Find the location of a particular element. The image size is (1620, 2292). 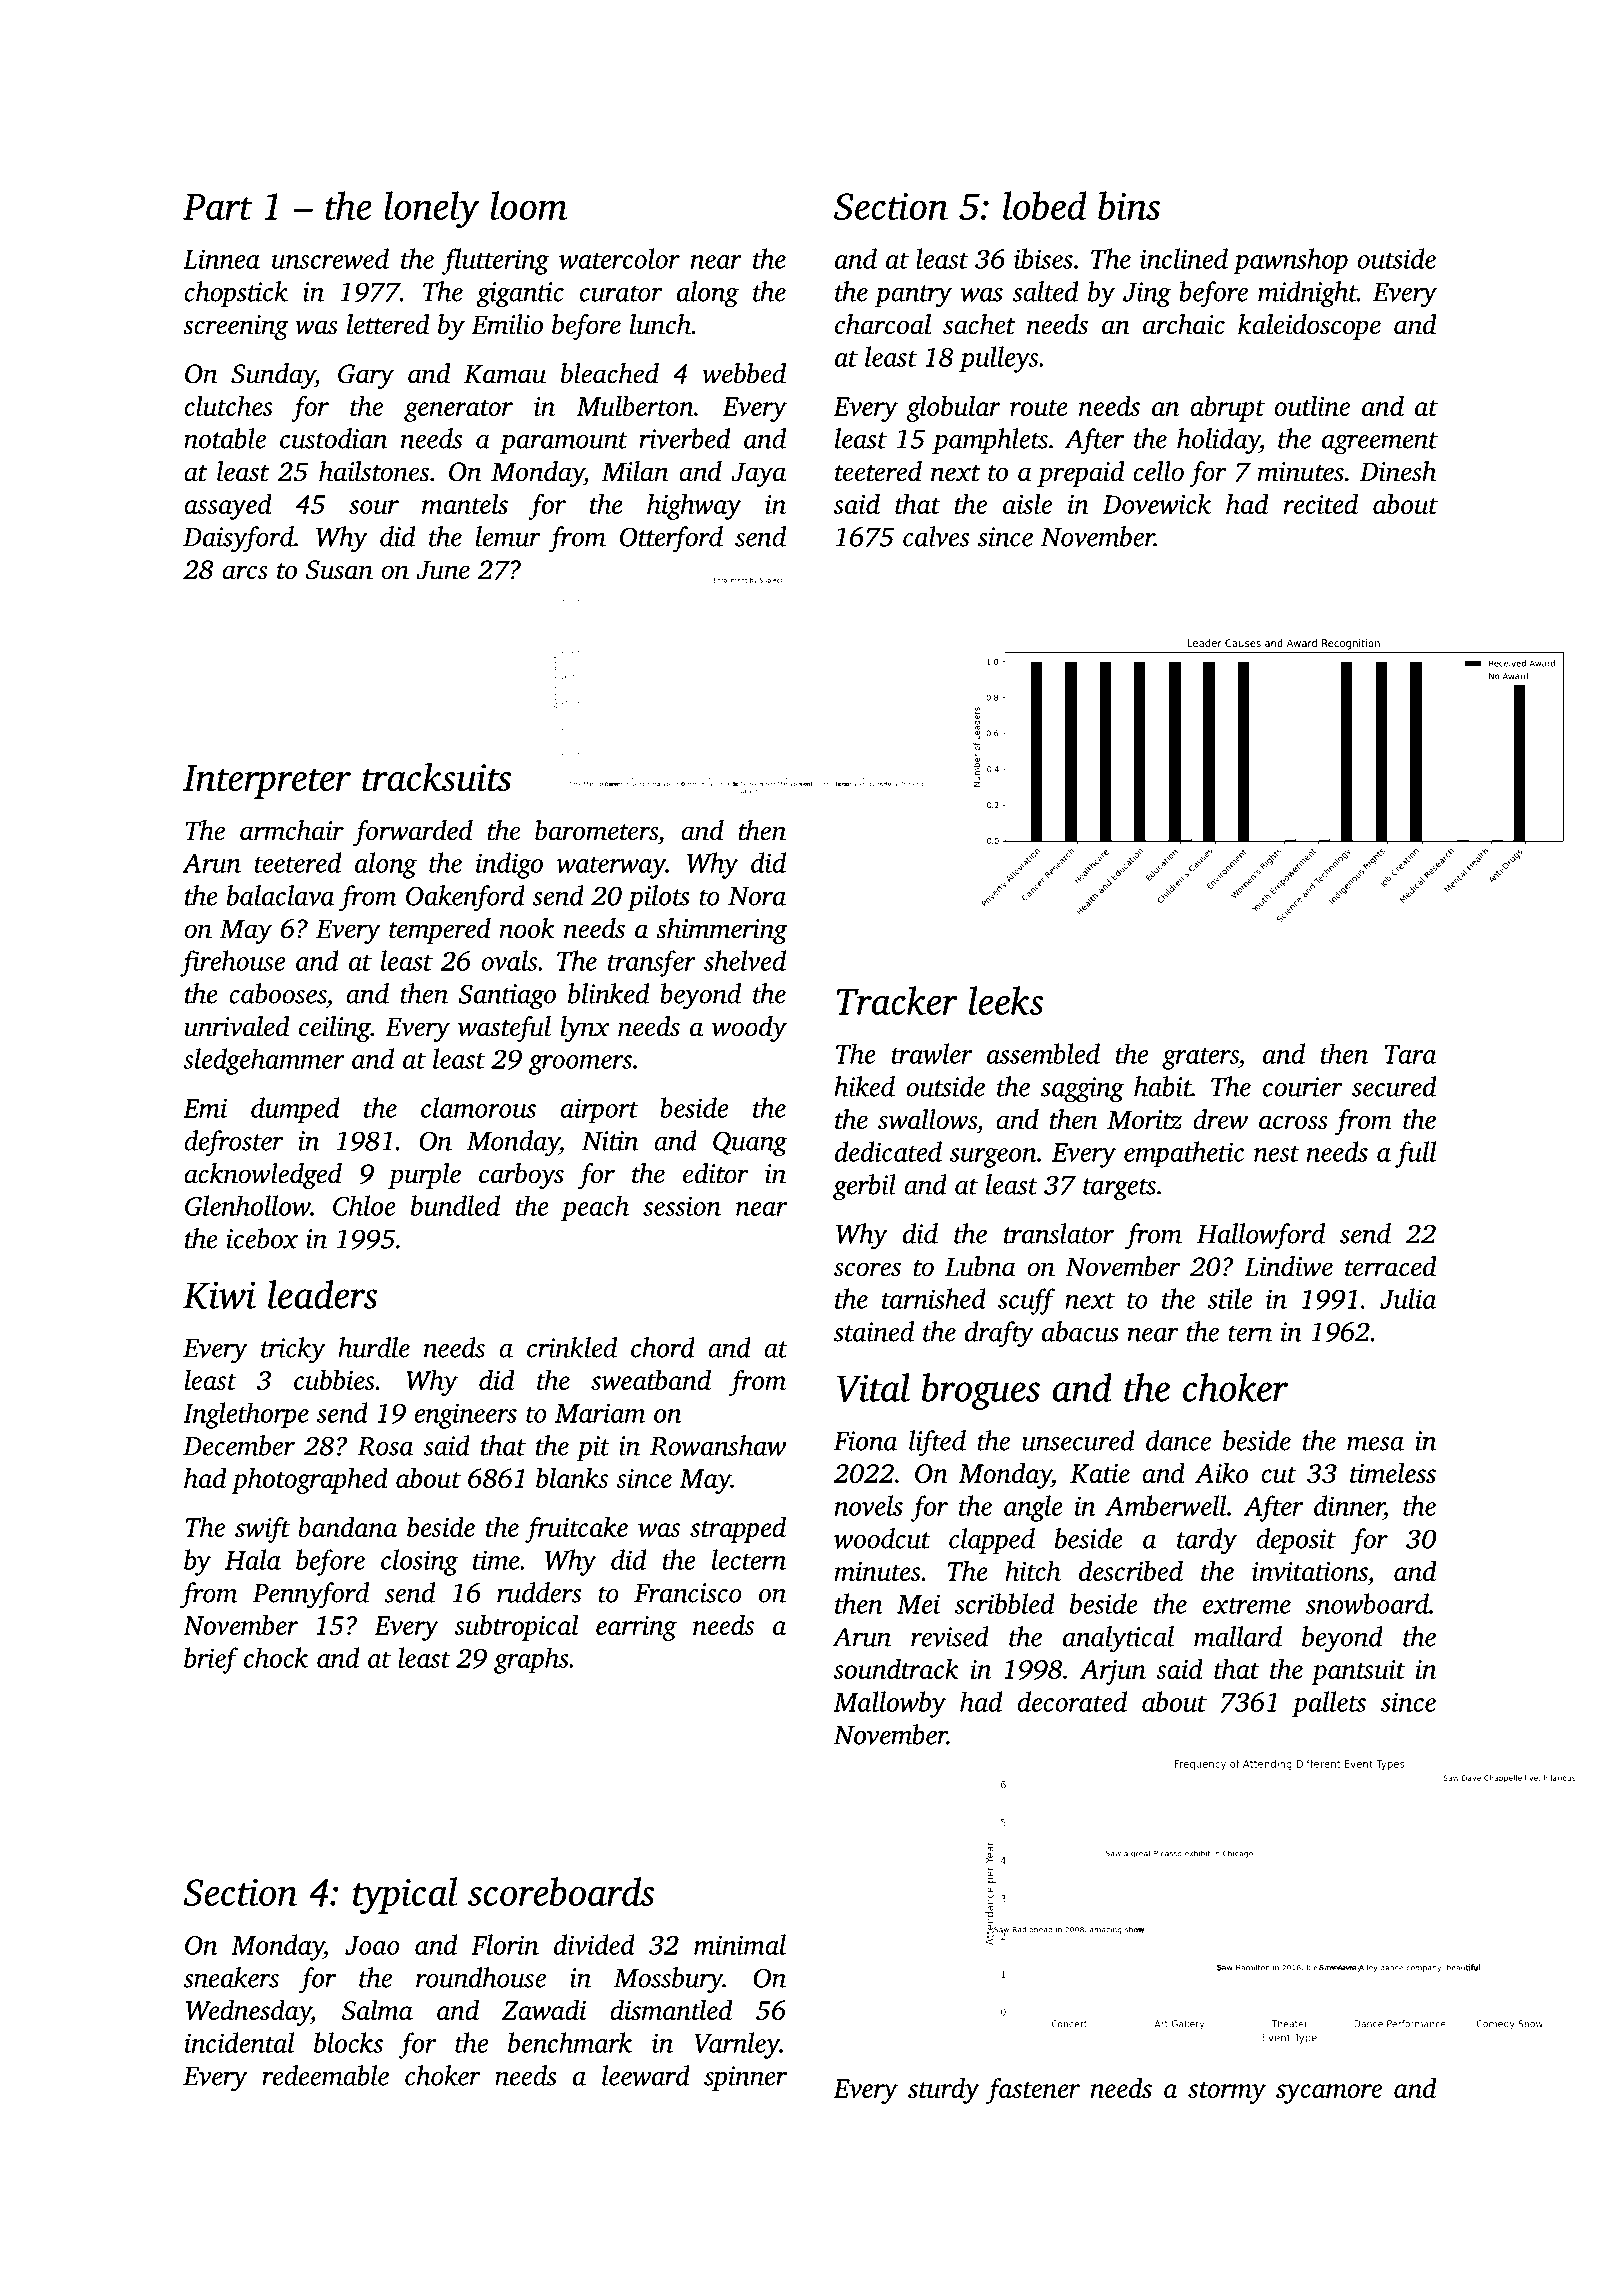

webbed is located at coordinates (744, 373).
